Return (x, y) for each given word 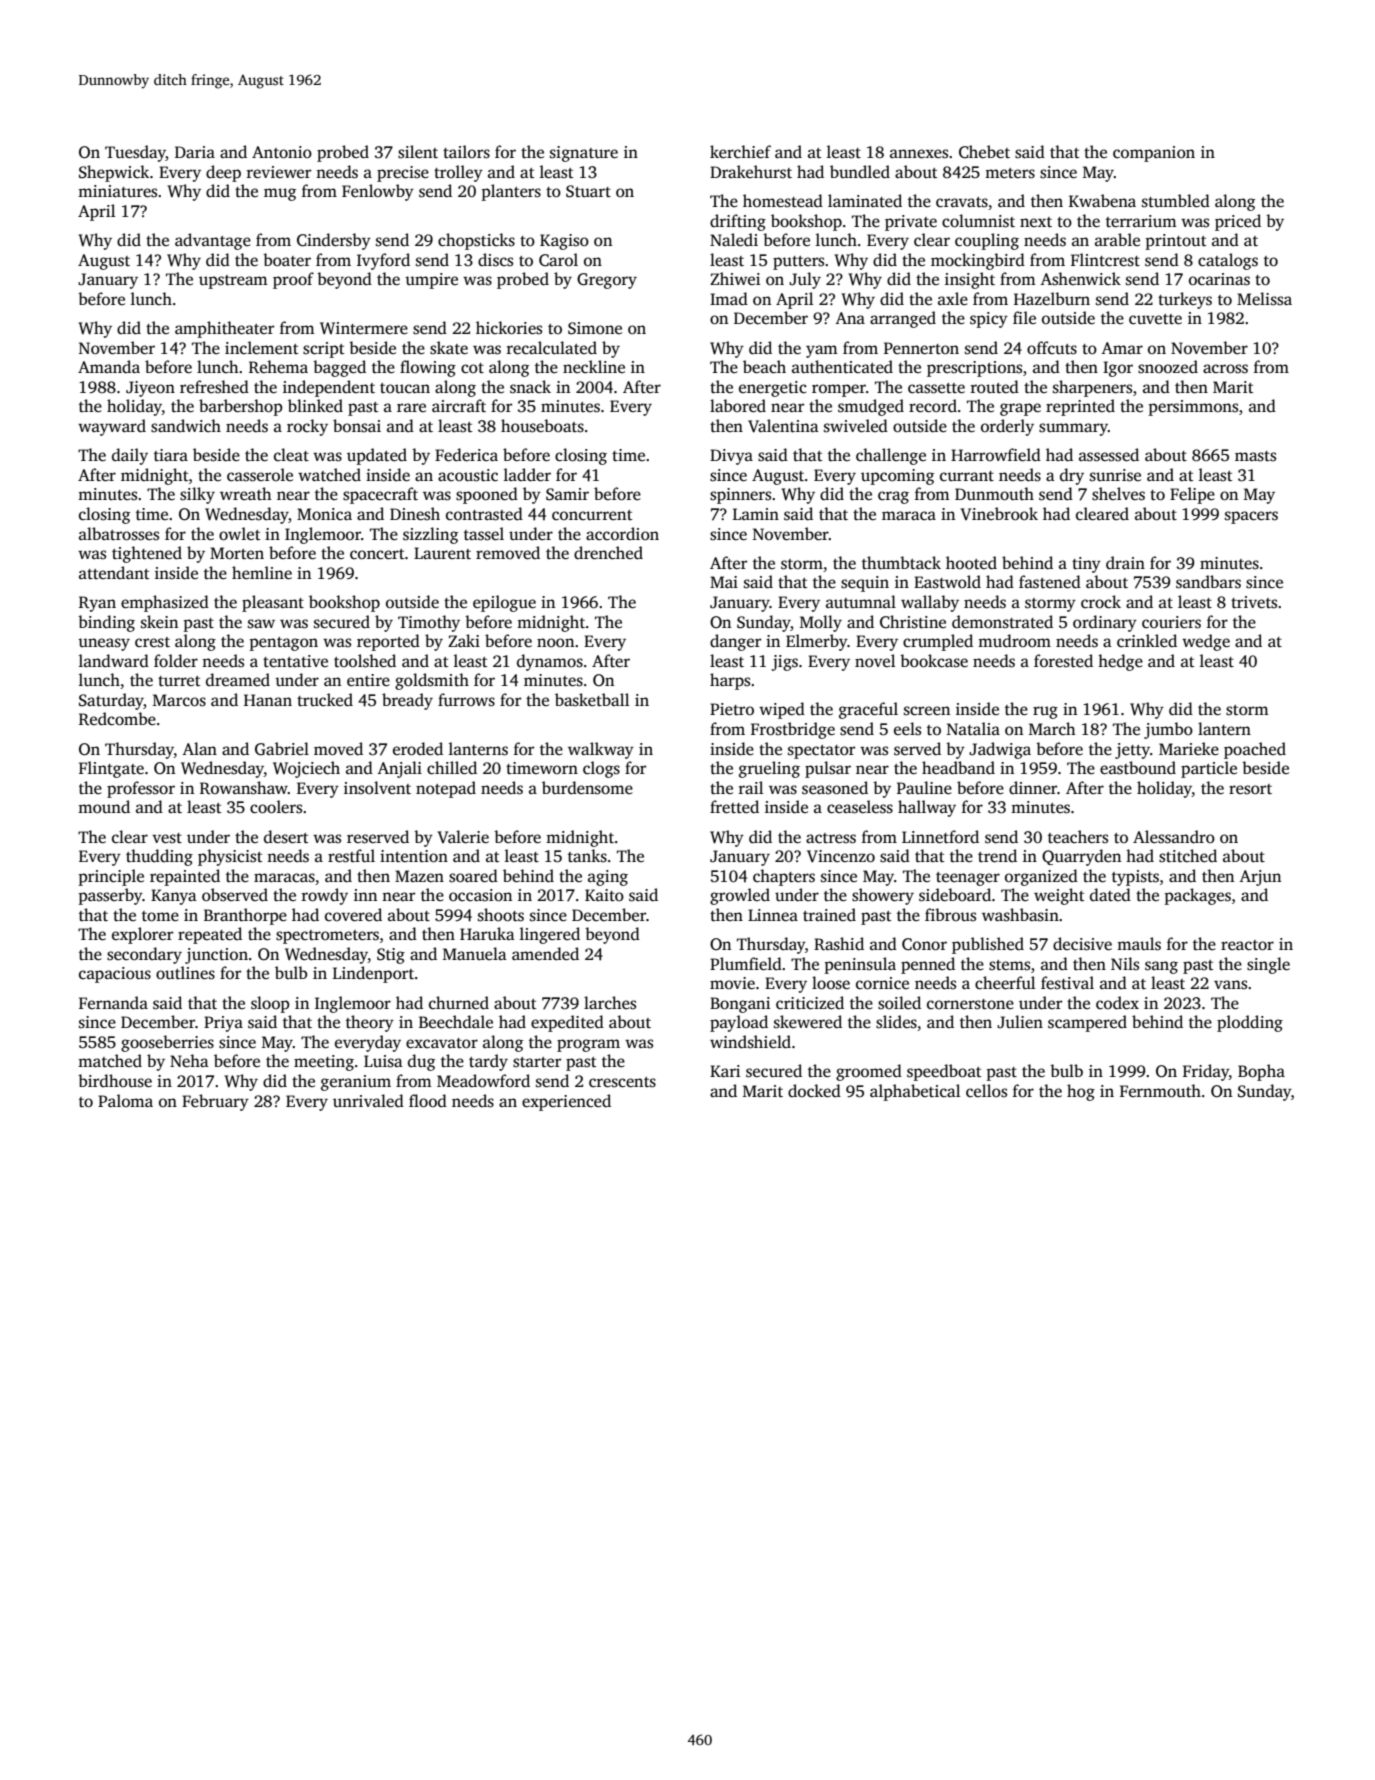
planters (511, 192)
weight (1059, 896)
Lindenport (373, 974)
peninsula (860, 965)
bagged (339, 368)
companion (1154, 154)
